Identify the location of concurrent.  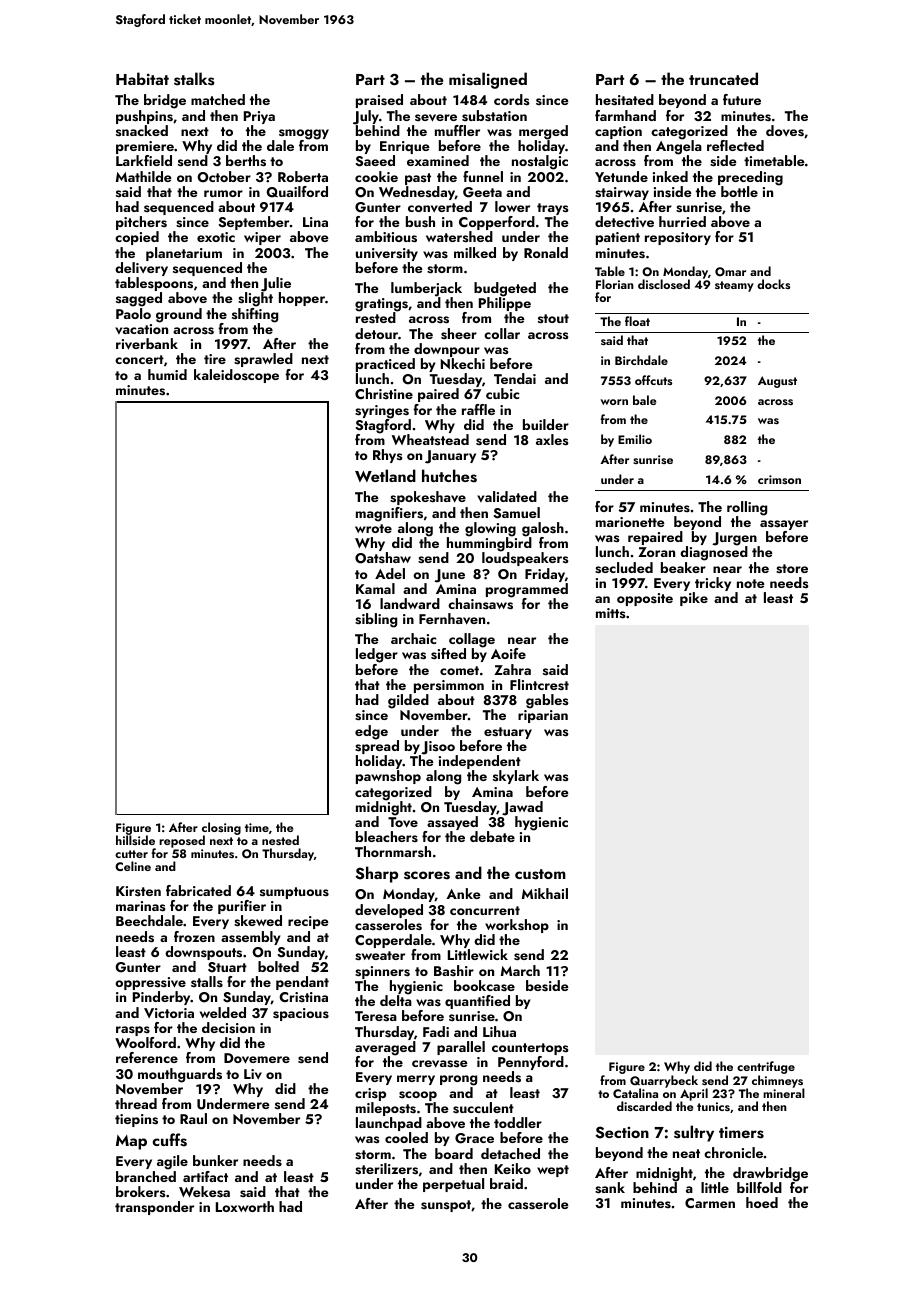
(485, 910).
